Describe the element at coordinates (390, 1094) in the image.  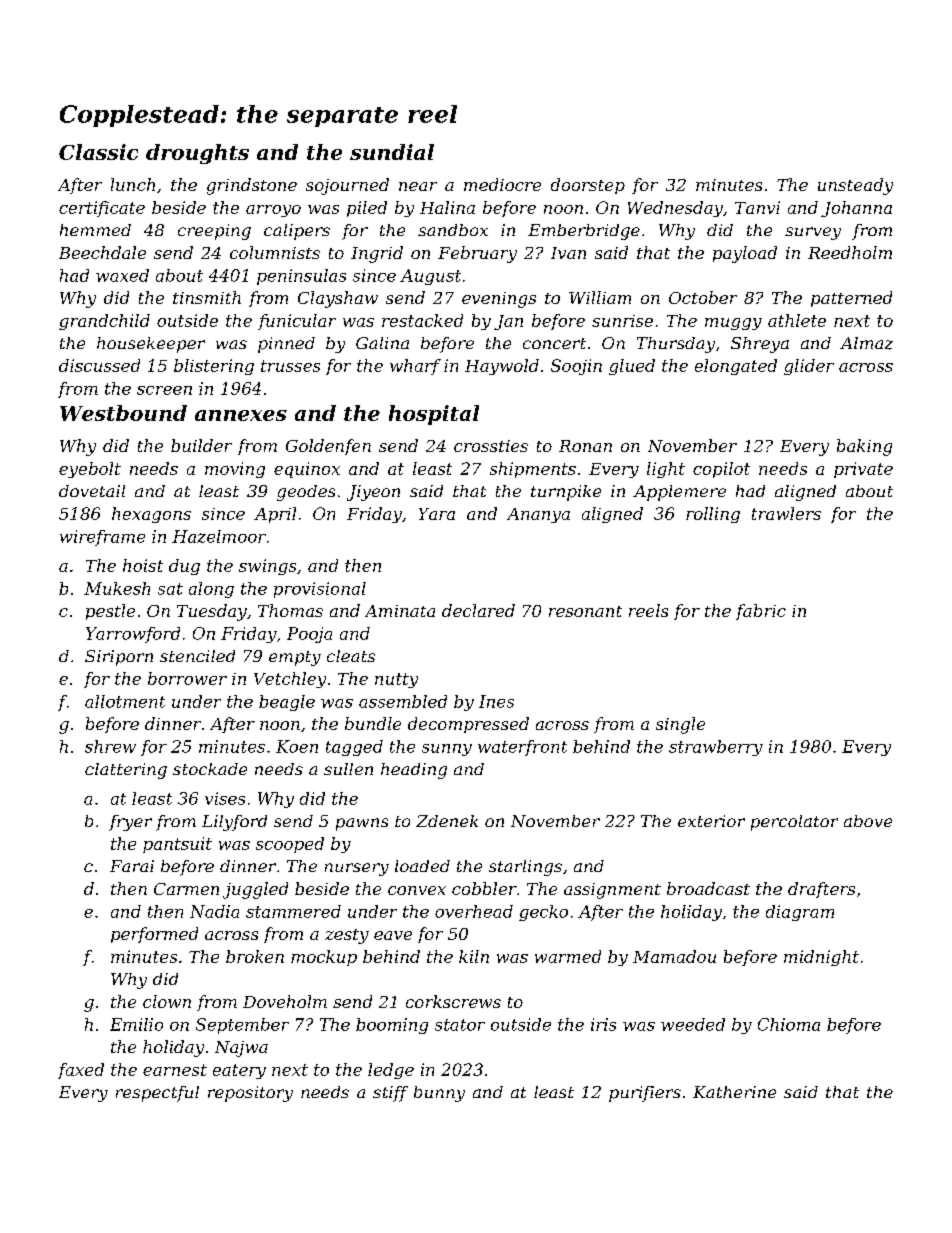
I see `stiff` at that location.
